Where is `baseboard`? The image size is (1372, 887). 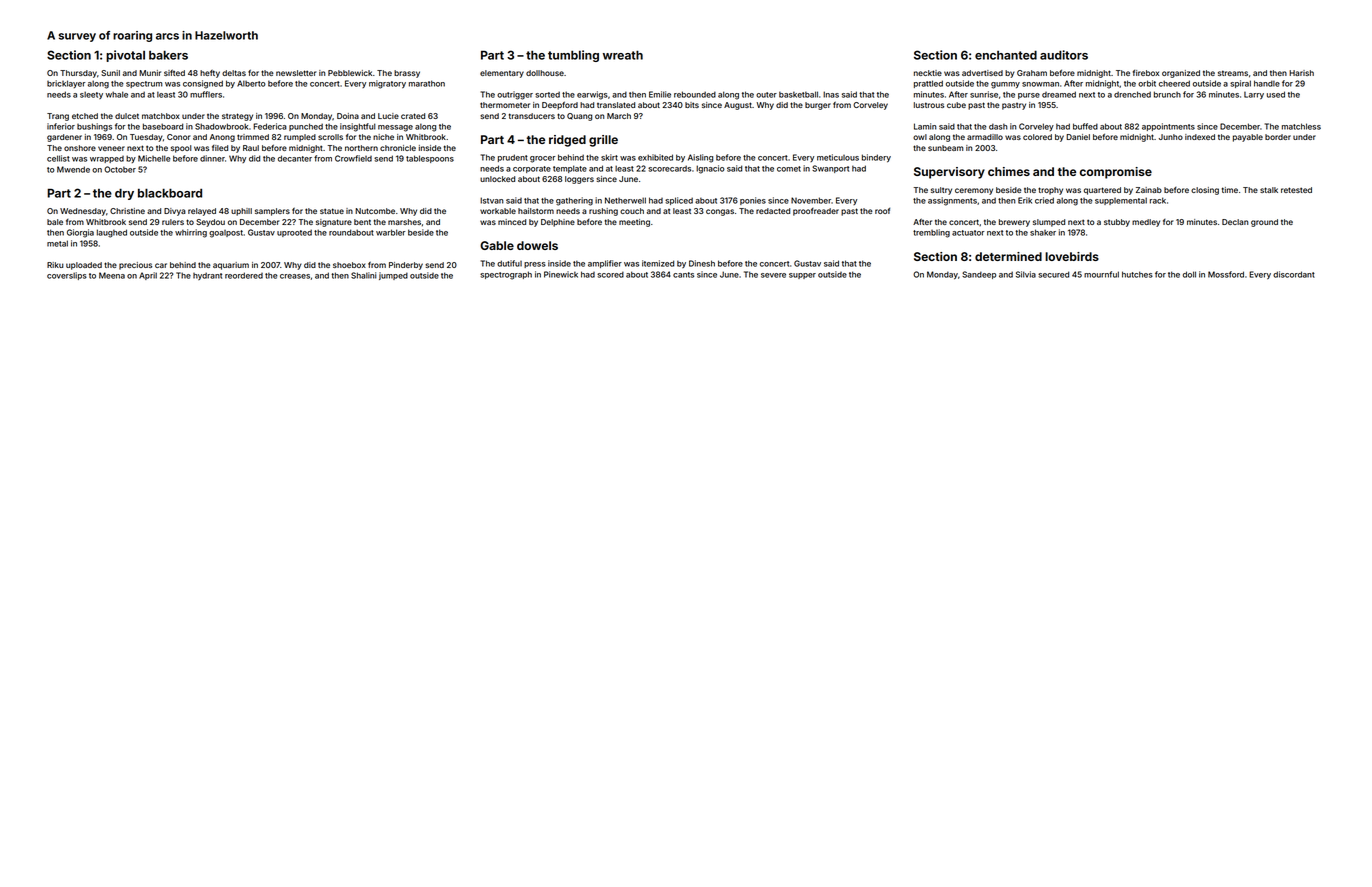 baseboard is located at coordinates (163, 126).
